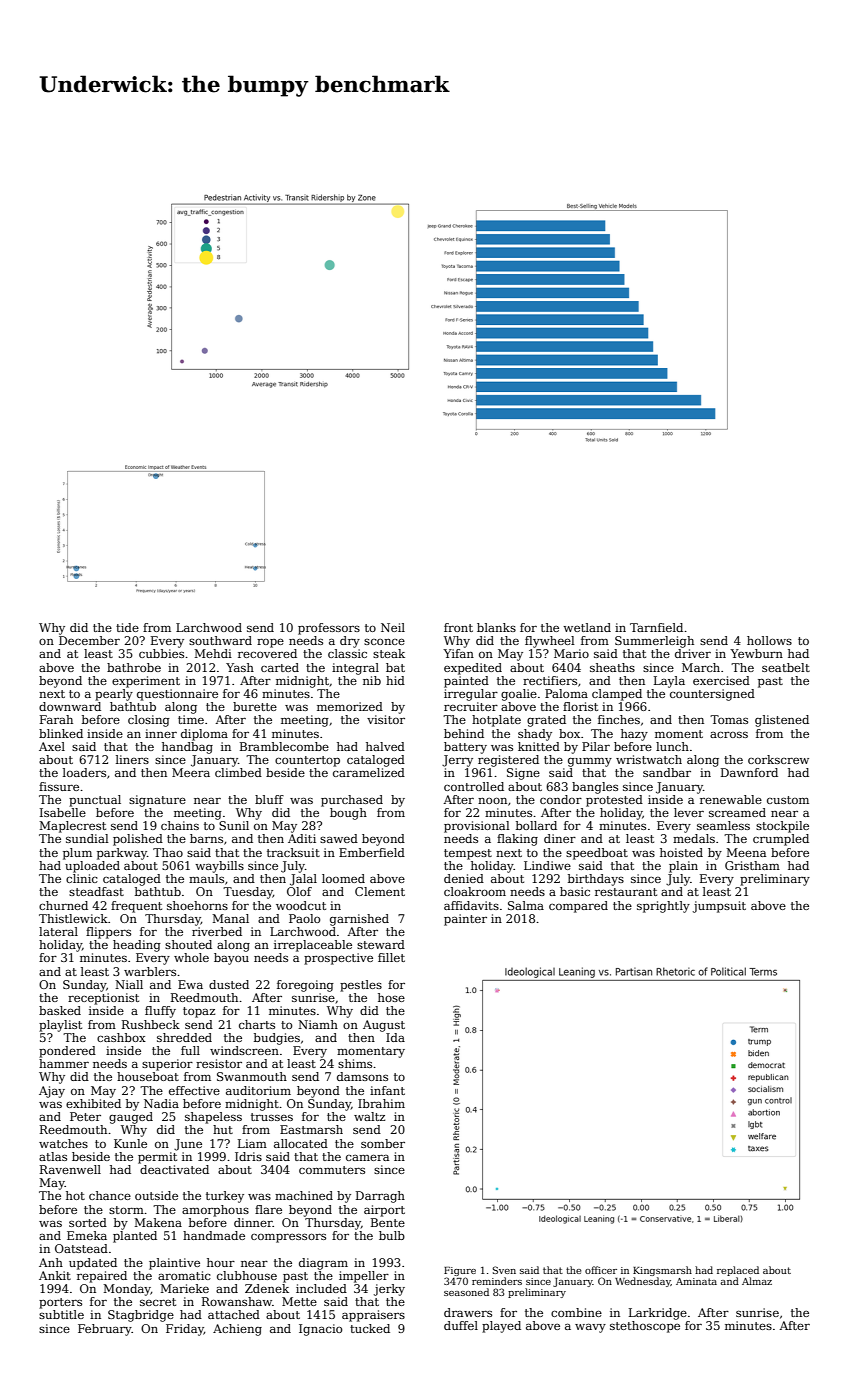 The width and height of the document is (849, 1400). I want to click on stethoscope, so click(645, 1327).
